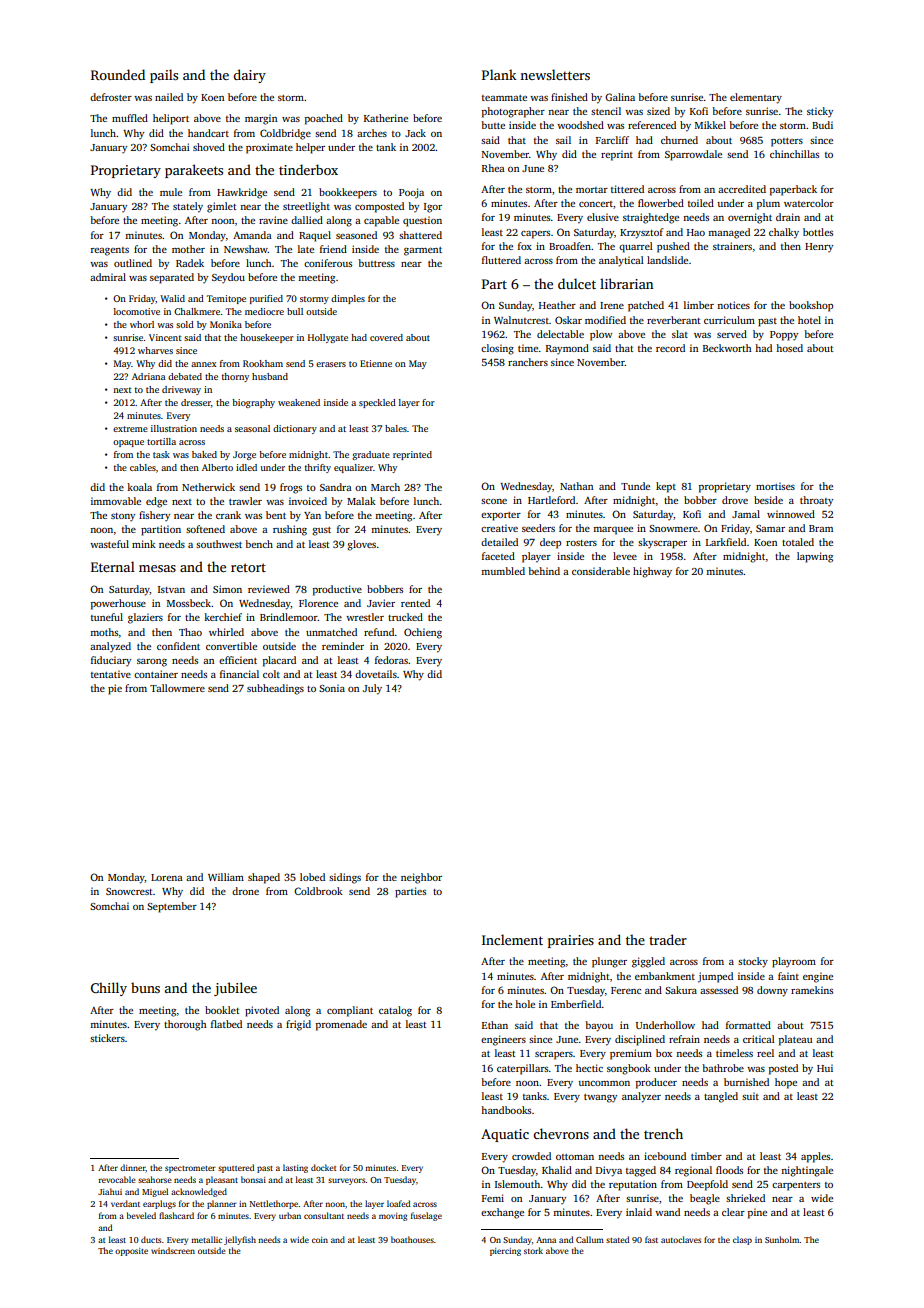 The image size is (924, 1308). Describe the element at coordinates (411, 193) in the document. I see `Pooja` at that location.
